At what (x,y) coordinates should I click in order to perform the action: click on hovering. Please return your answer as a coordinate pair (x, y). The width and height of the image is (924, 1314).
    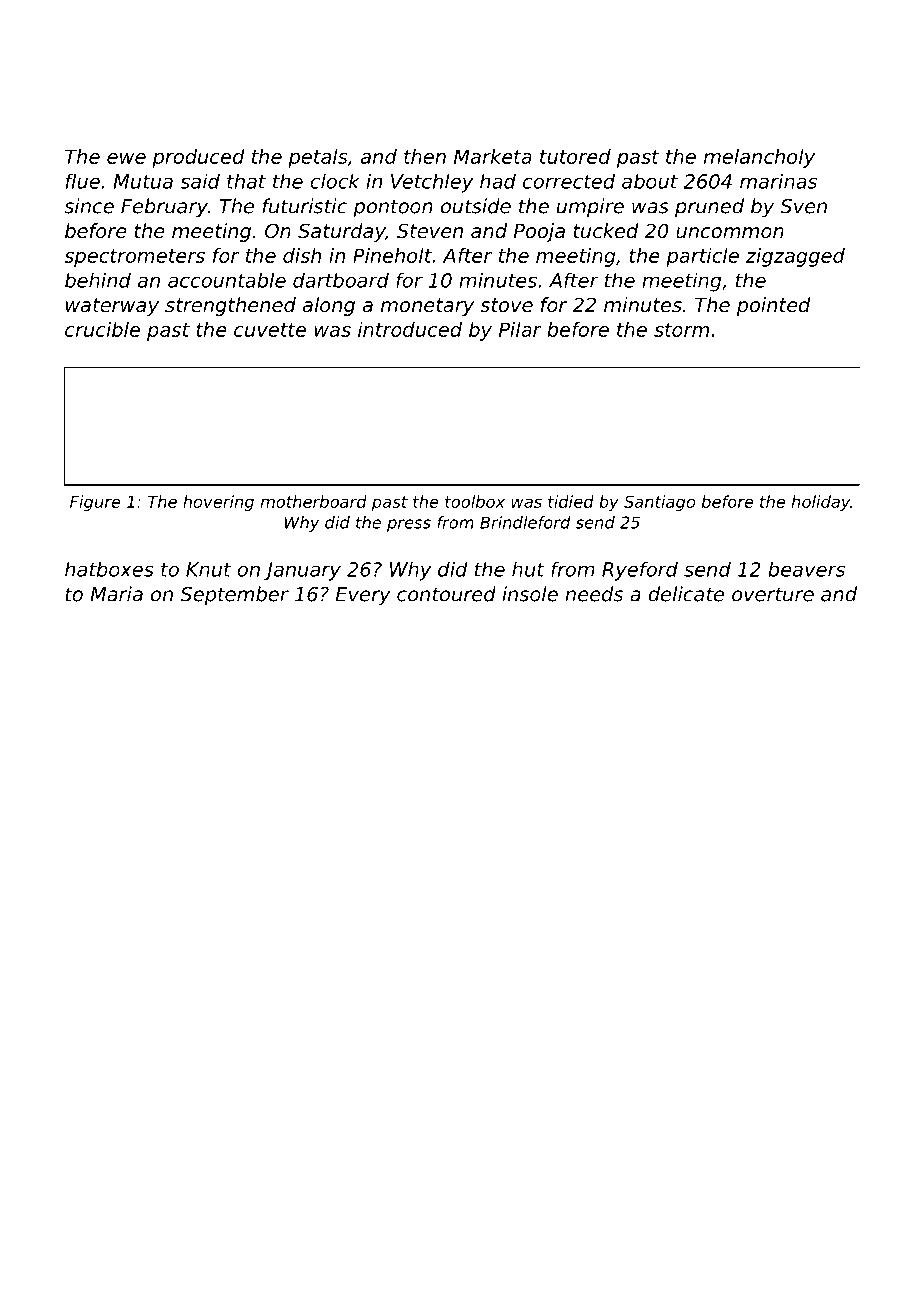
    Looking at the image, I should click on (218, 503).
